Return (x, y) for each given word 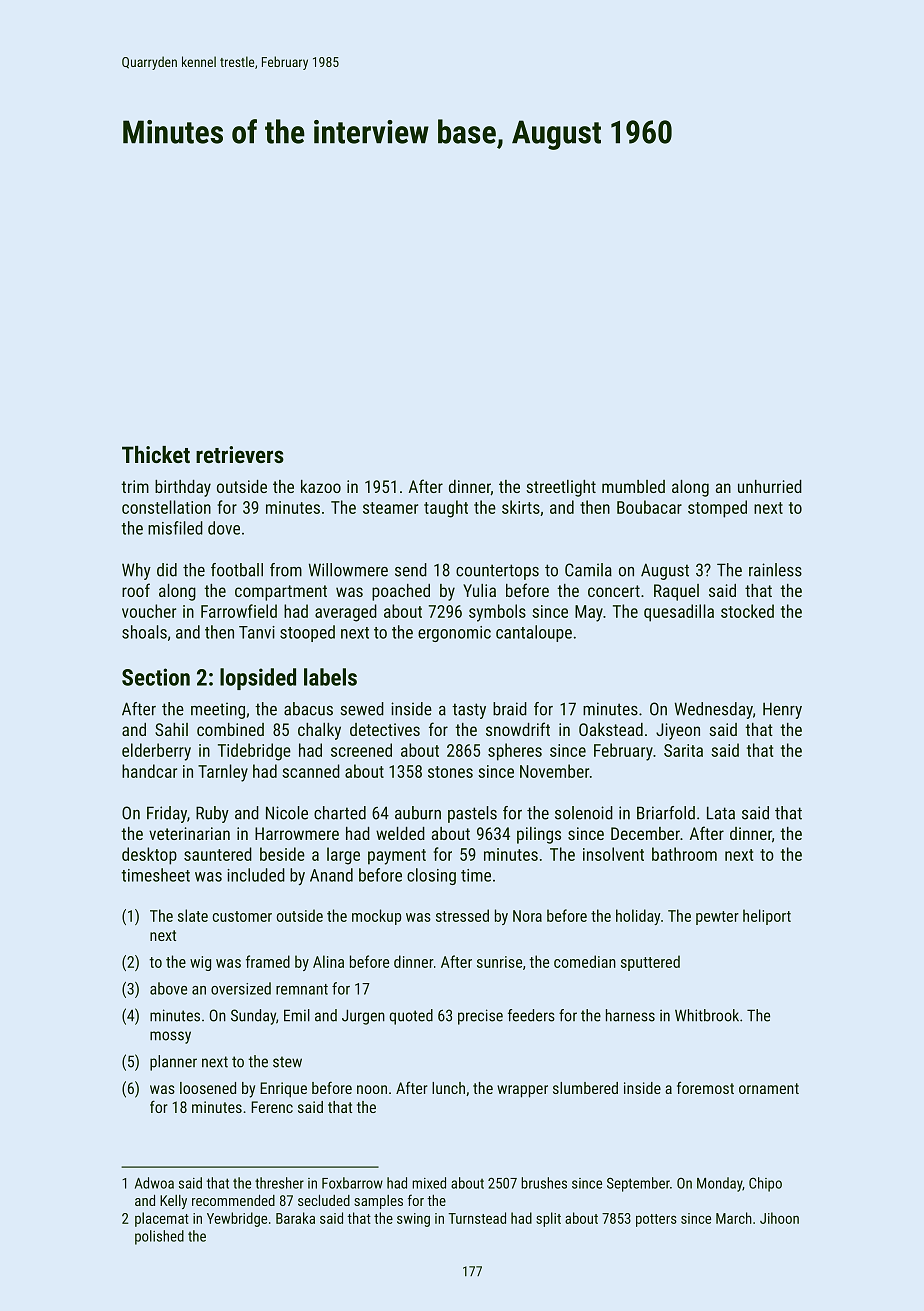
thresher (279, 1183)
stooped (307, 633)
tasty (469, 711)
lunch (448, 1088)
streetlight (561, 488)
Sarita (683, 750)
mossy (170, 1037)
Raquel (676, 592)
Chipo (765, 1184)
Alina (328, 961)
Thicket (156, 454)
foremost (705, 1087)
